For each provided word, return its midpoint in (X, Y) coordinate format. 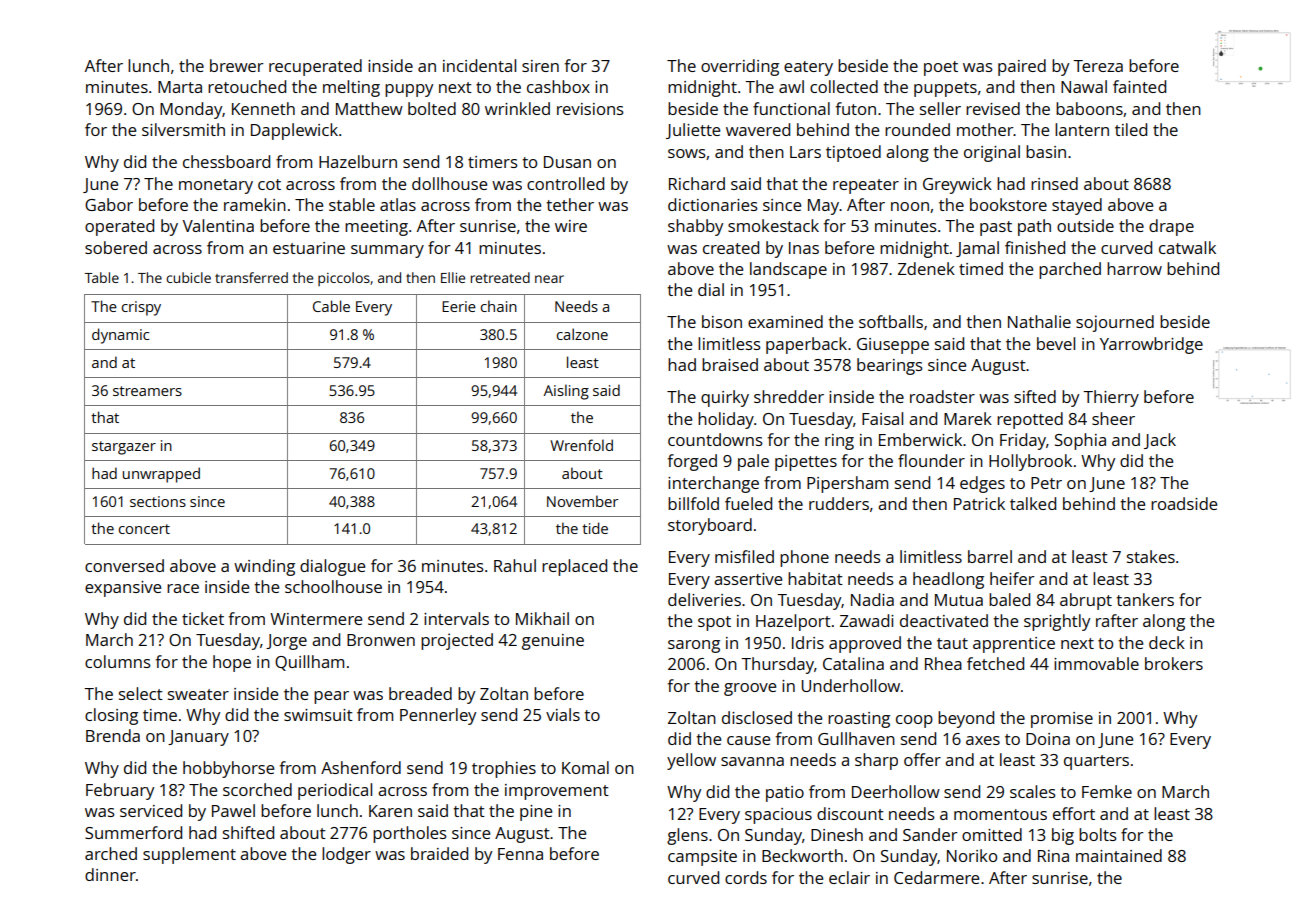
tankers (1145, 599)
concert (144, 529)
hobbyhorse (228, 769)
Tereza (1098, 66)
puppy (409, 90)
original (992, 153)
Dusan (567, 162)
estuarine (309, 248)
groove (750, 689)
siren (540, 66)
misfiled (744, 556)
